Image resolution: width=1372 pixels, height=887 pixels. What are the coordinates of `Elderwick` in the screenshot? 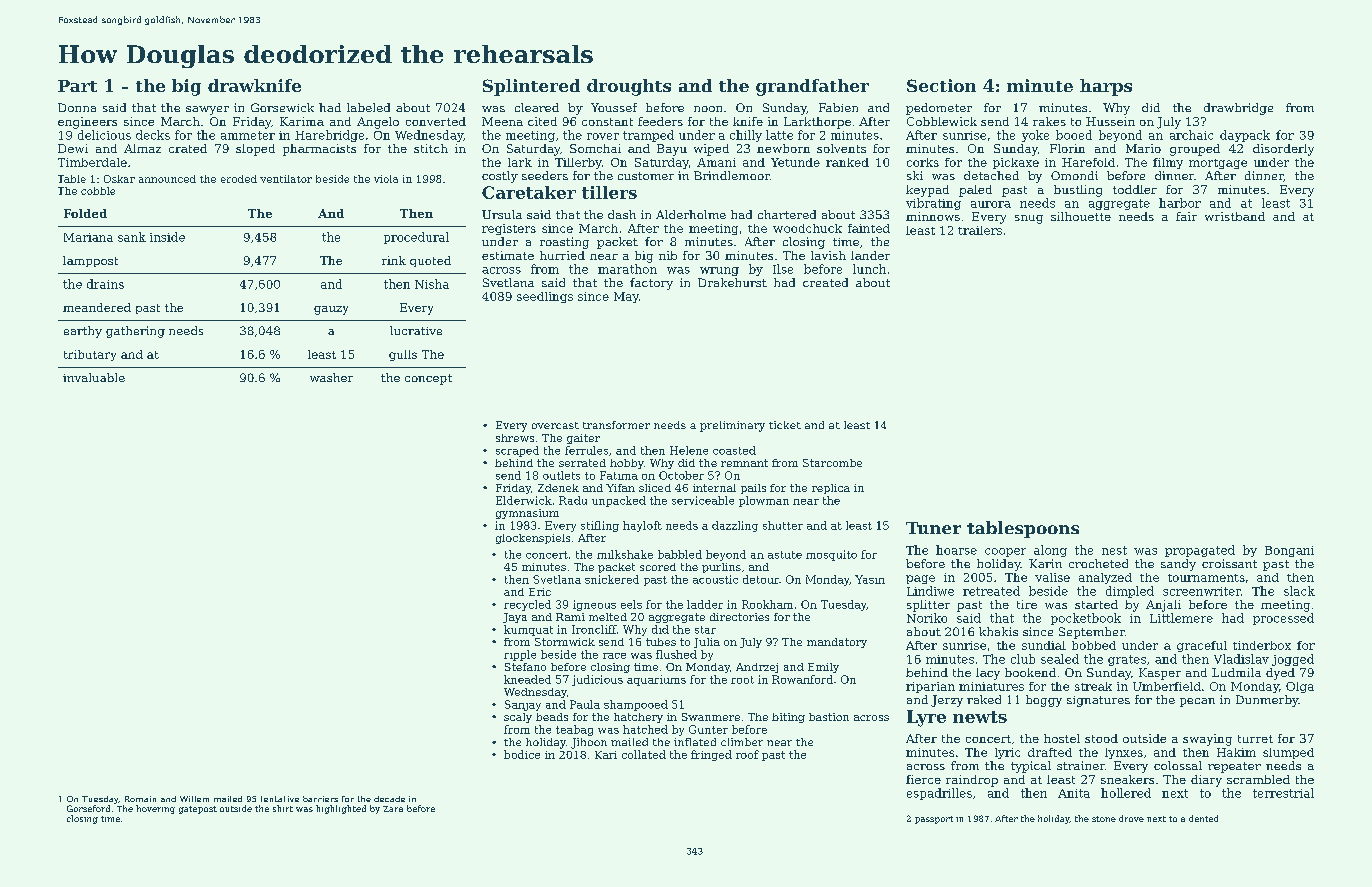 It's located at (524, 500).
